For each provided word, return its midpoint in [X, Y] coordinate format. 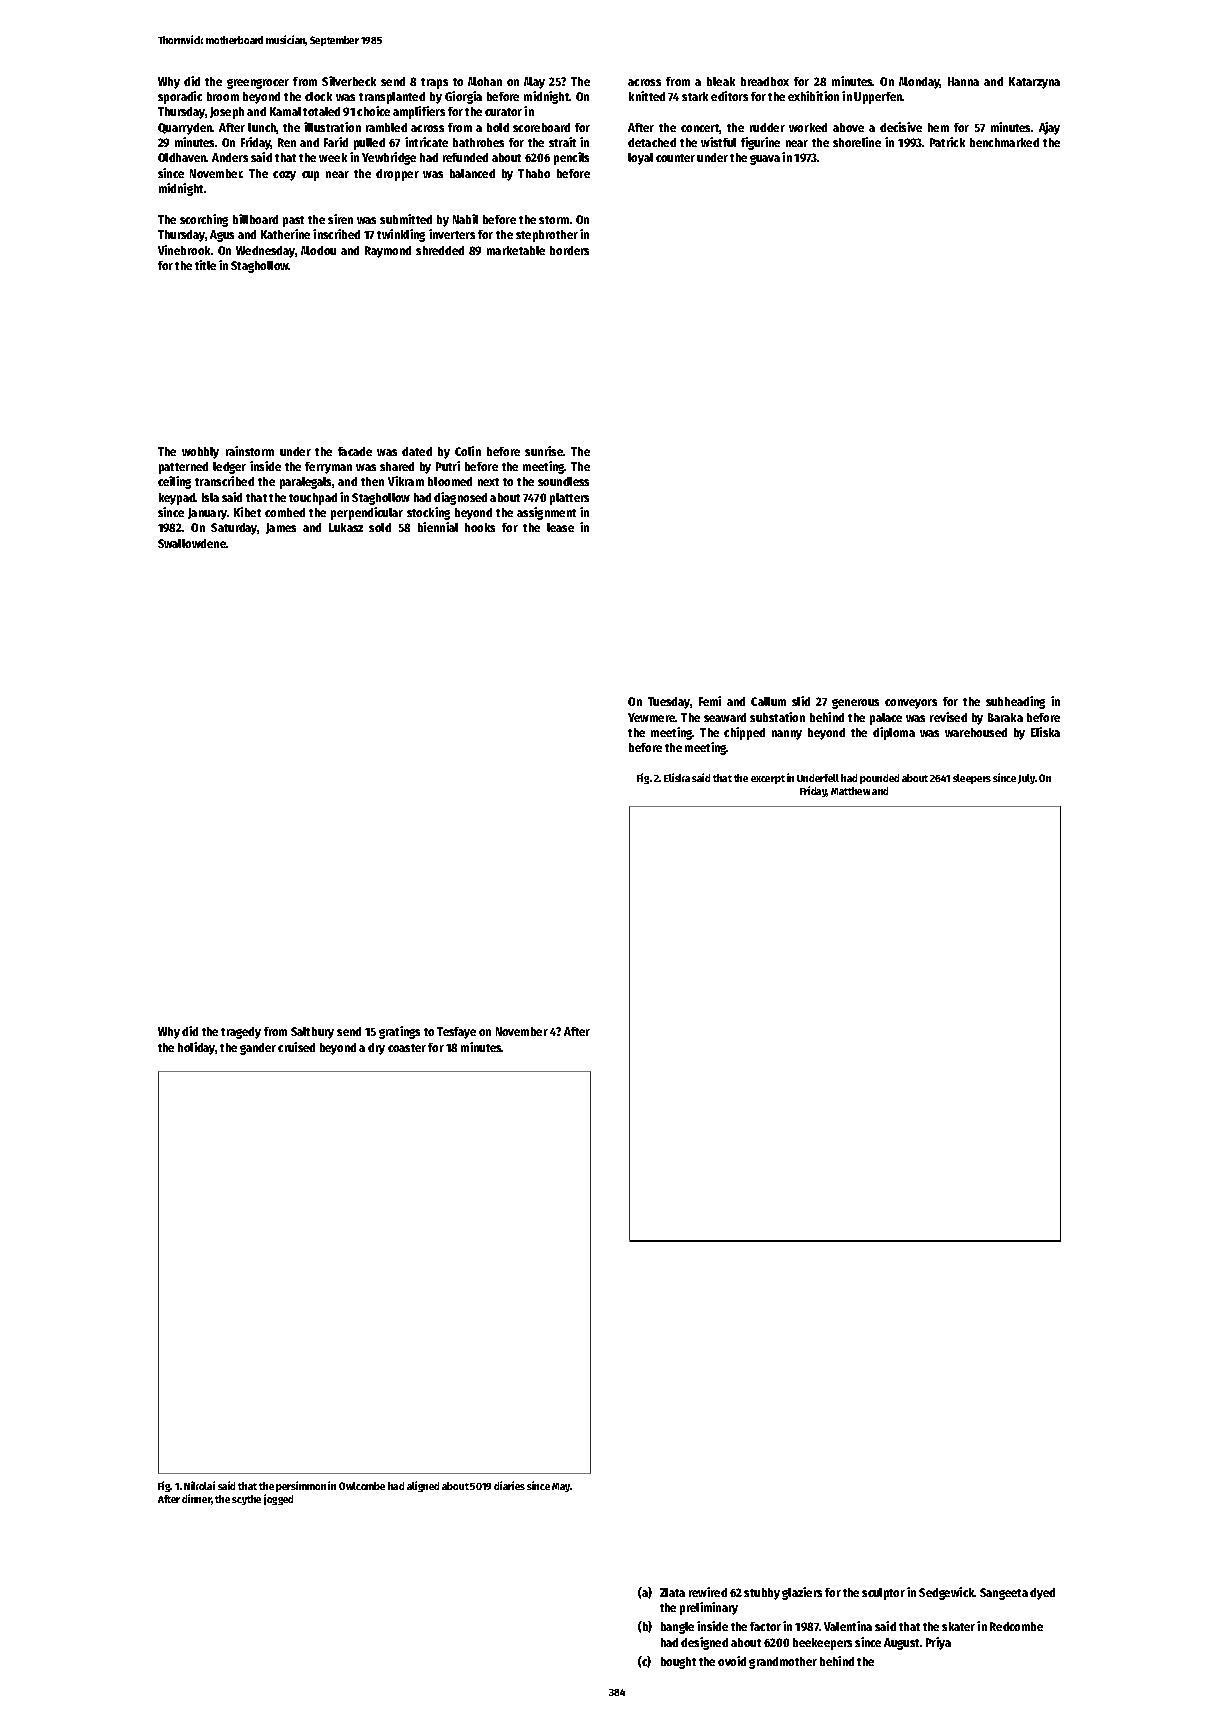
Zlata [672, 1592]
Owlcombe [362, 1486]
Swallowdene [192, 543]
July [1027, 779]
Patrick [947, 142]
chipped [744, 733]
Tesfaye [456, 1033]
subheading [1015, 702]
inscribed [336, 234]
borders [569, 250]
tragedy [241, 1033]
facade [355, 451]
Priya [938, 1643]
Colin [468, 451]
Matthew [850, 791]
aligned [423, 1486]
